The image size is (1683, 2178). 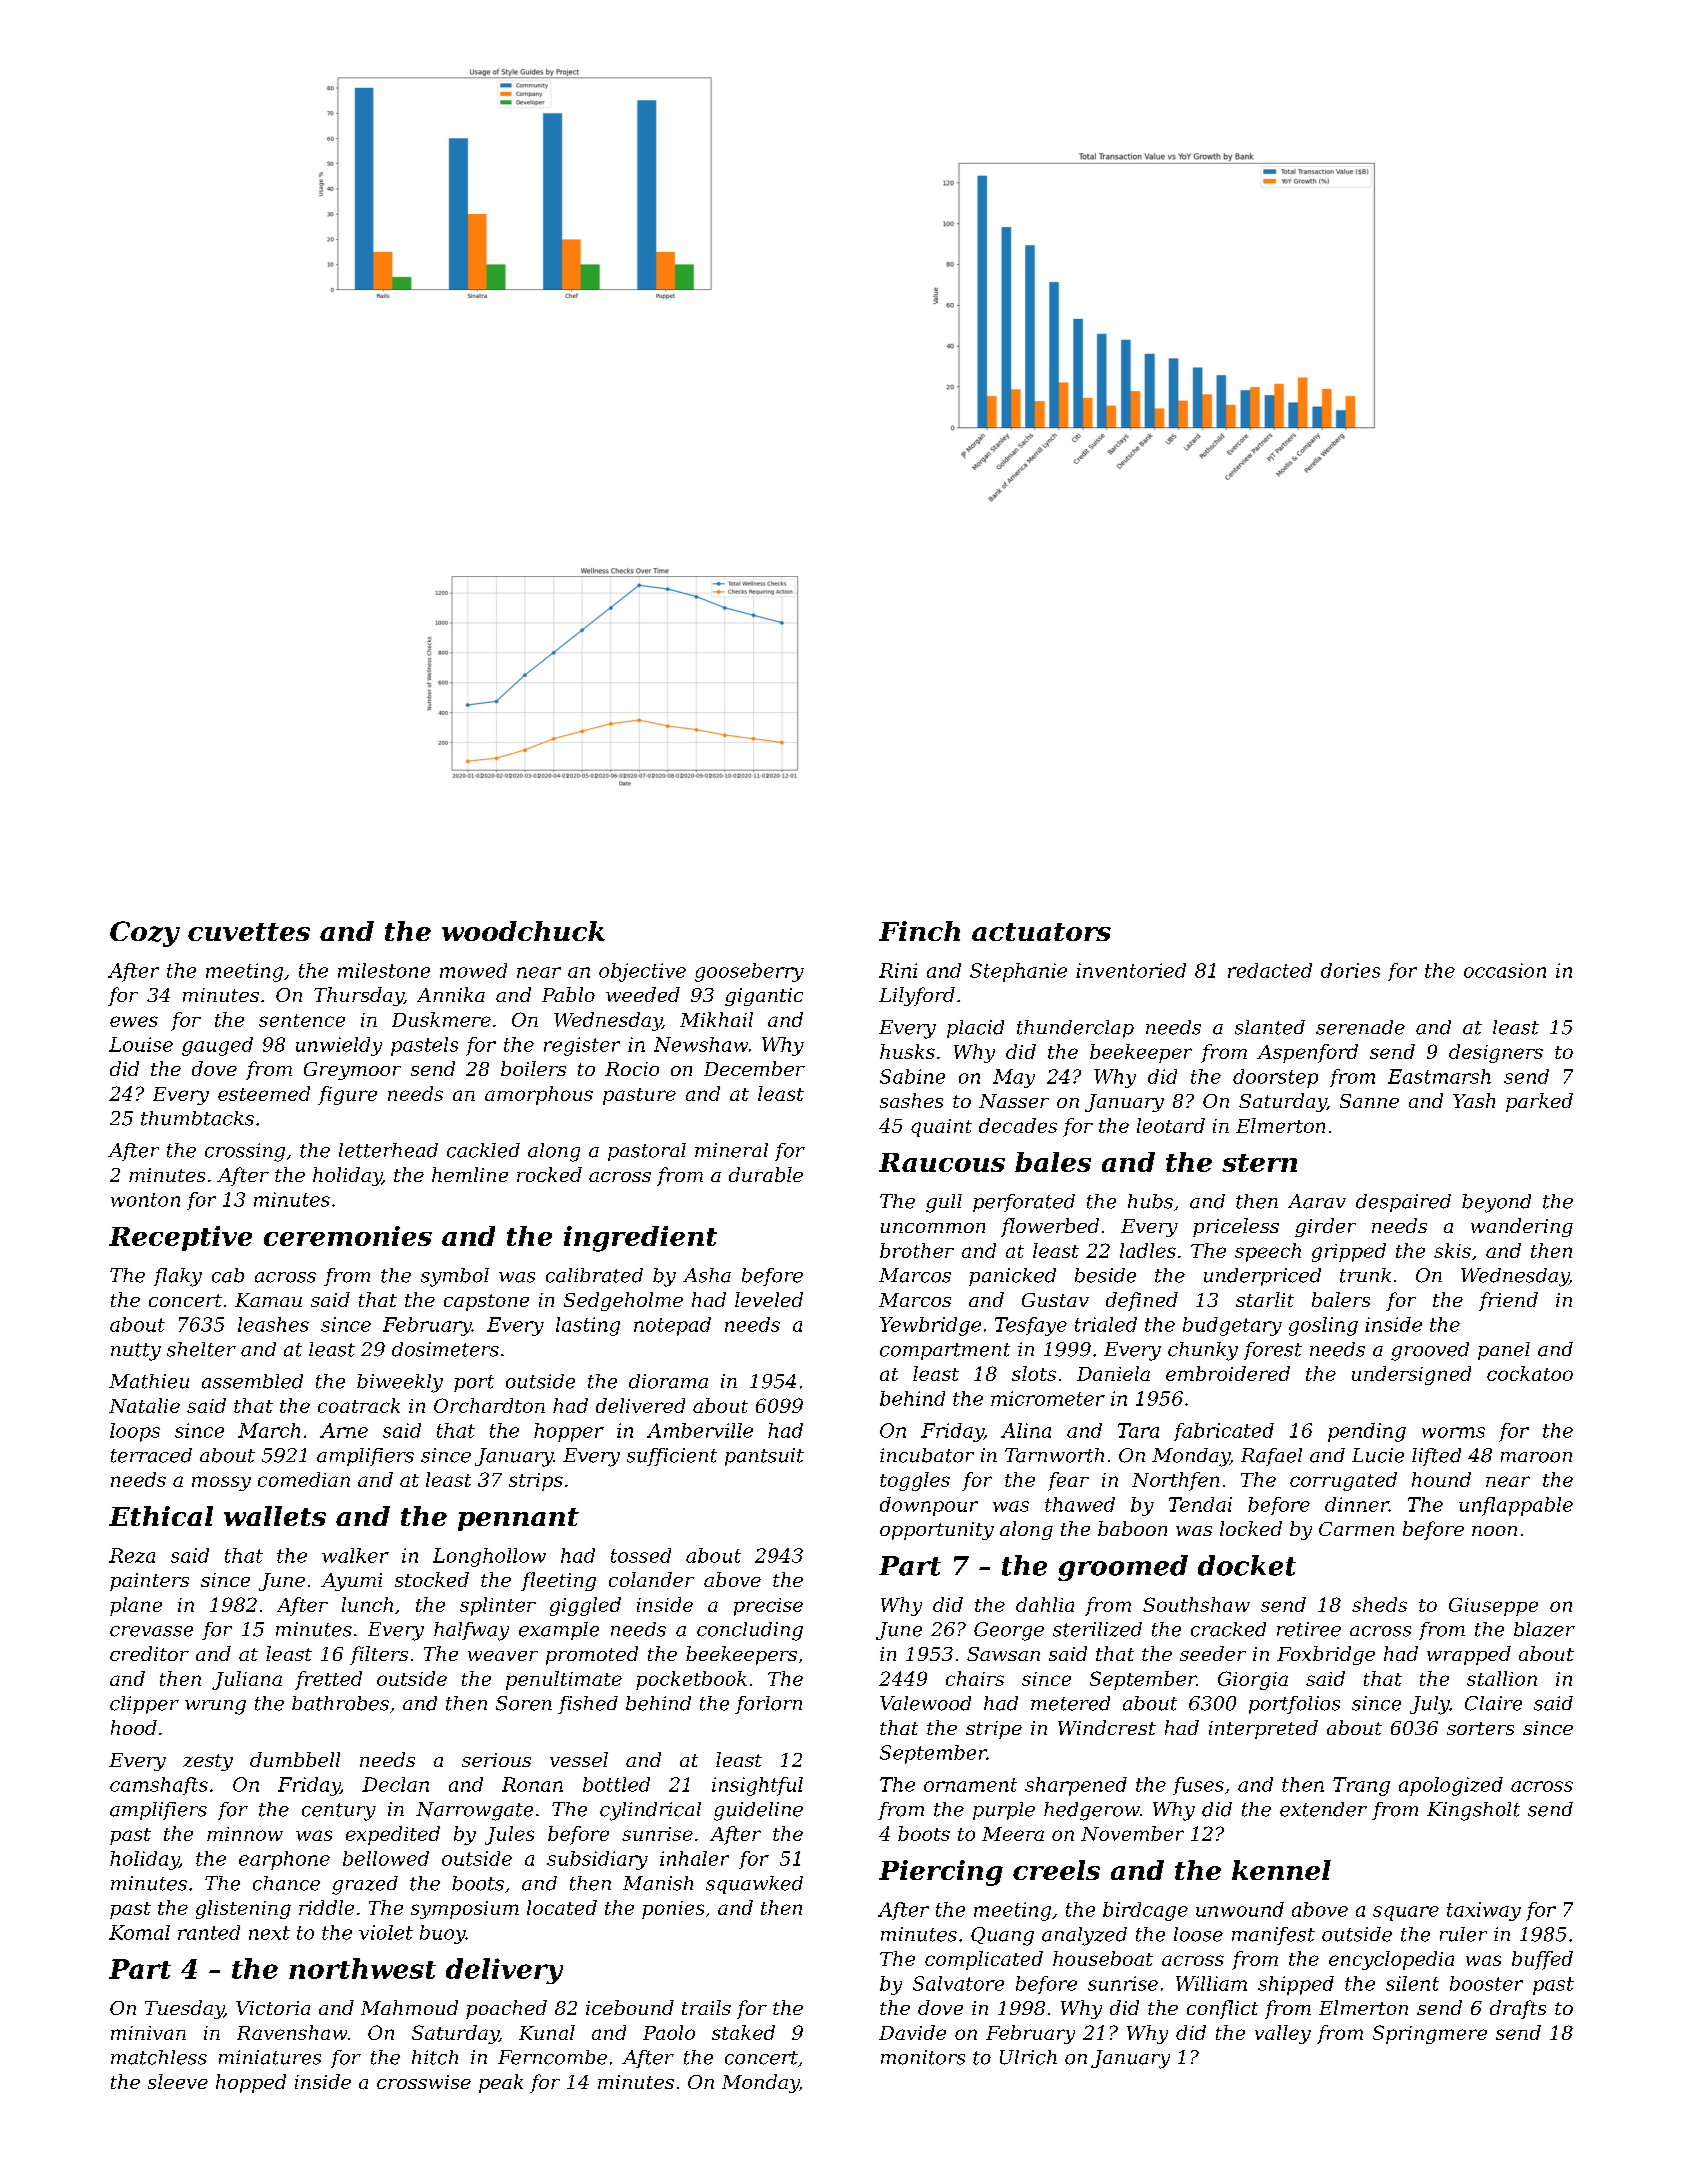 I want to click on chairs, so click(x=975, y=1678).
